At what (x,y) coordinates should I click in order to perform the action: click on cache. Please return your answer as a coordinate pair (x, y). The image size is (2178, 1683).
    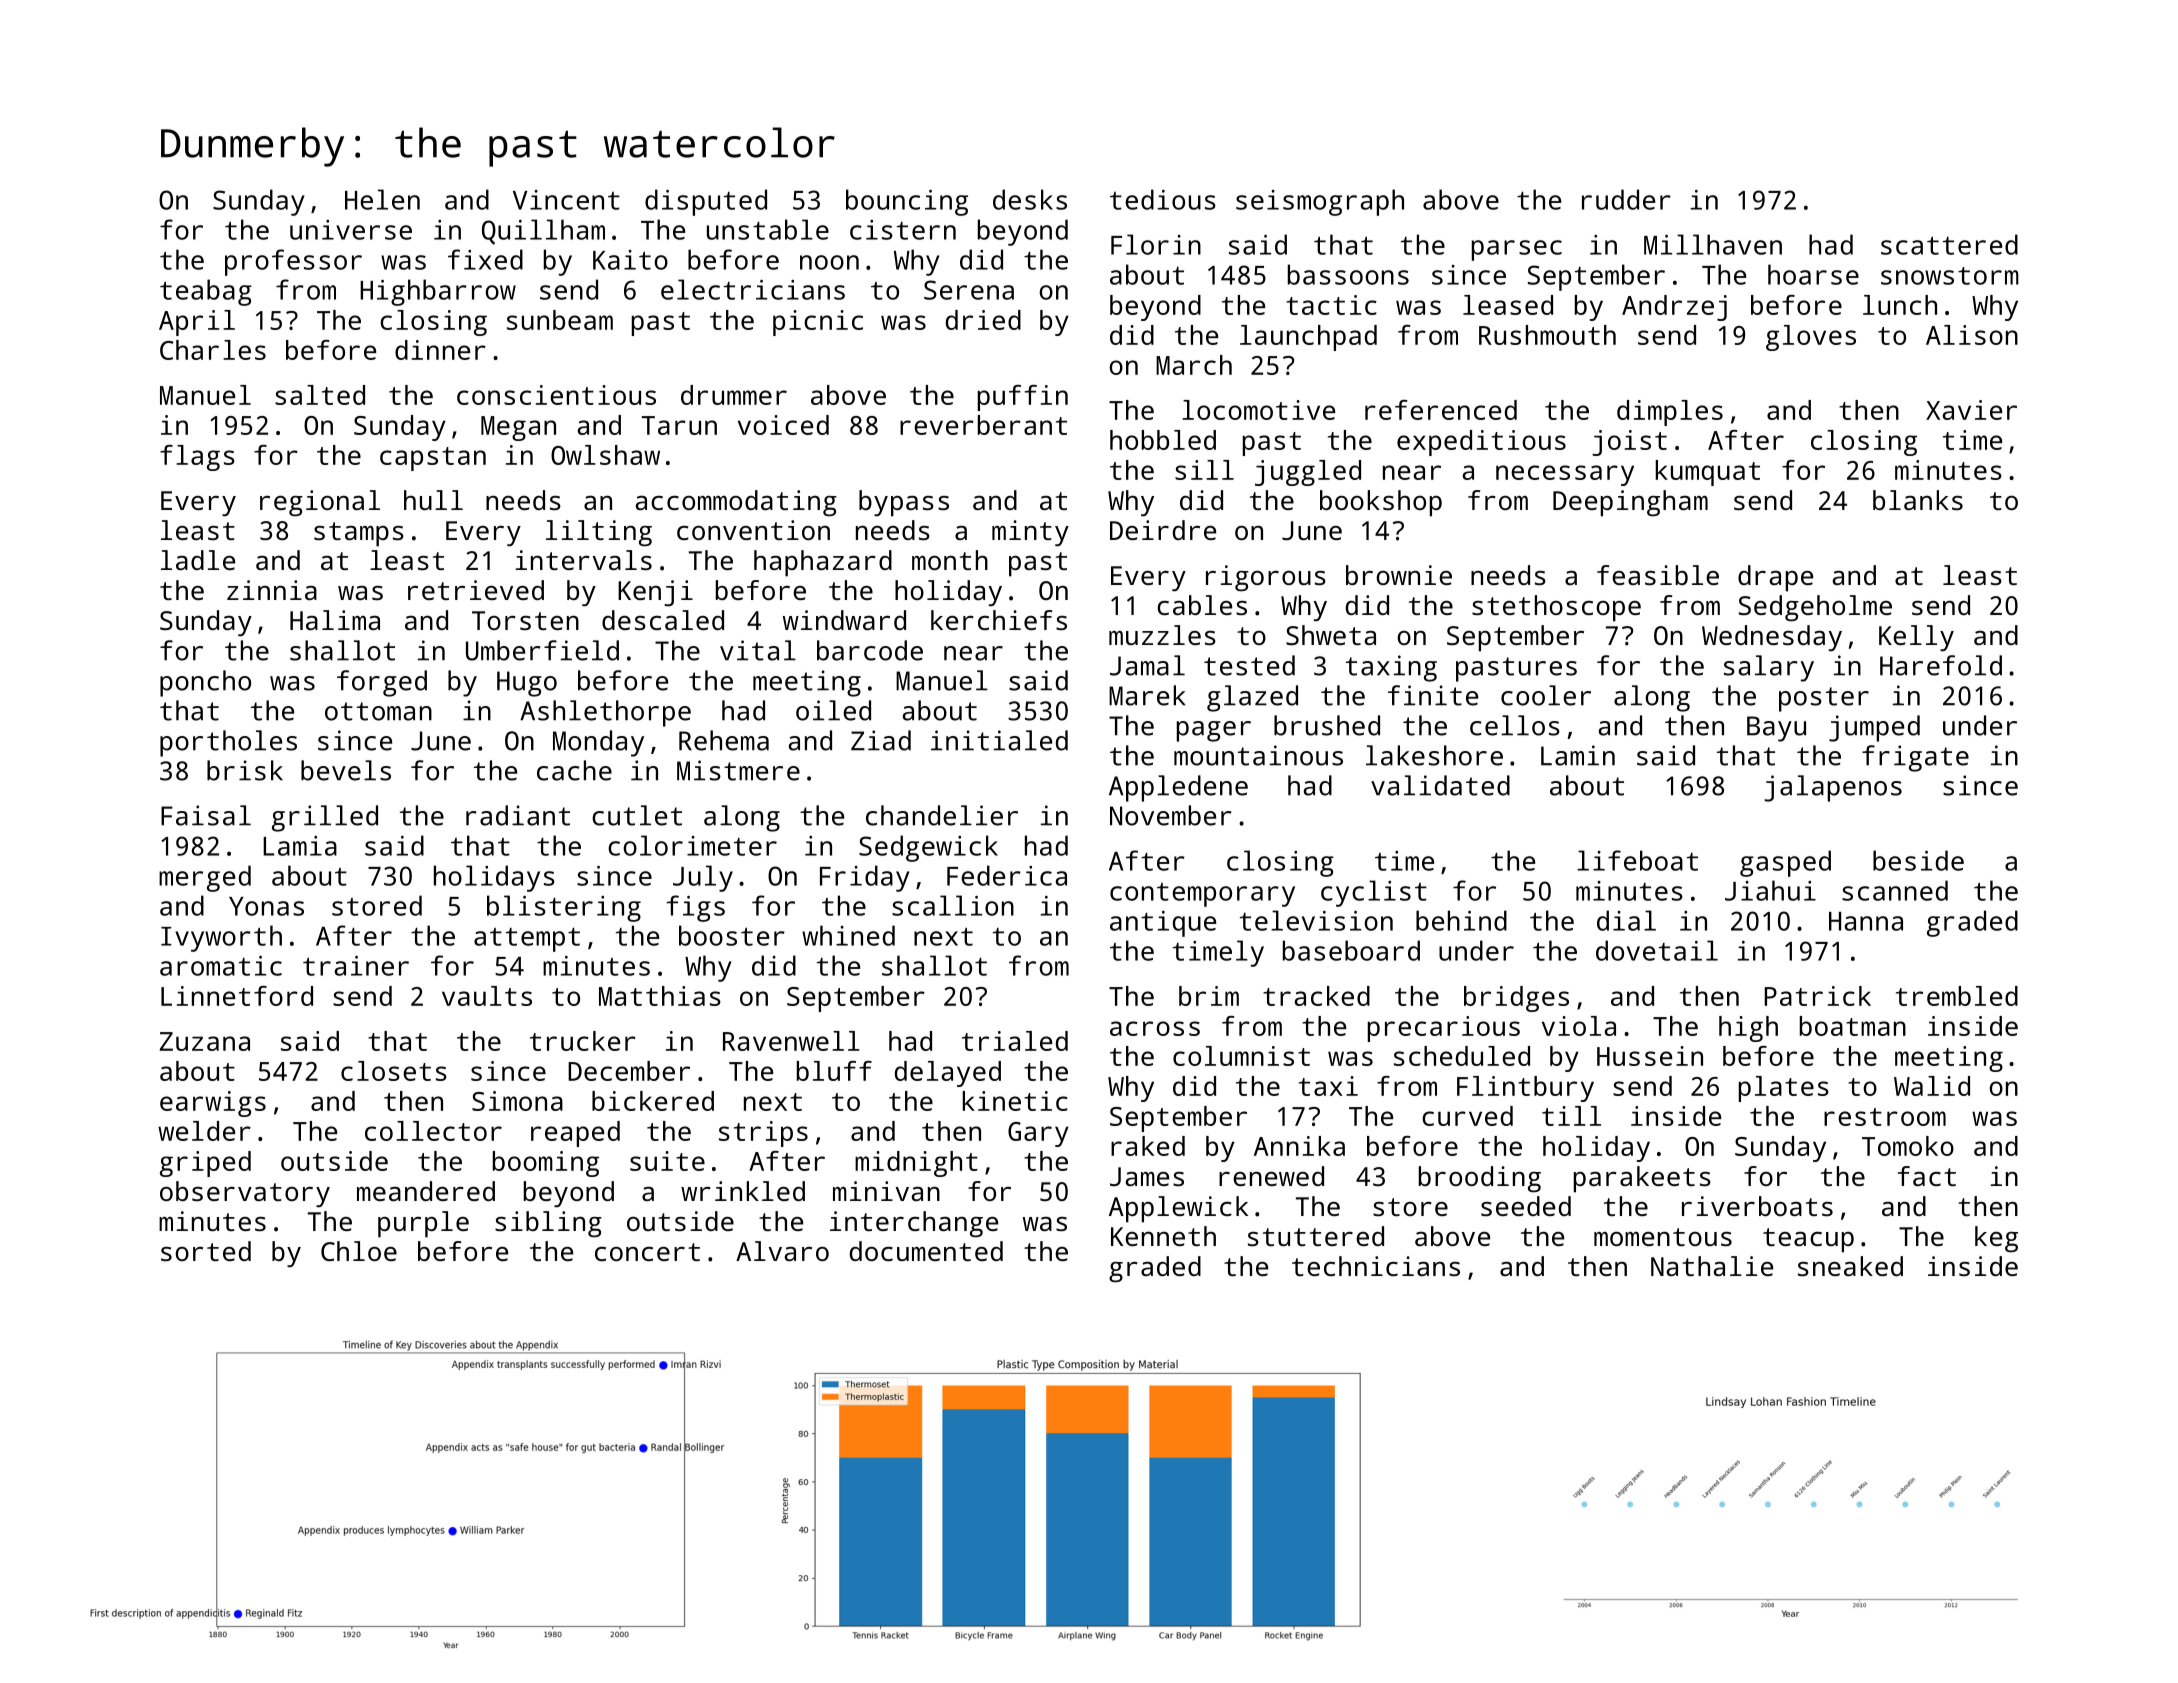
    Looking at the image, I should click on (574, 770).
